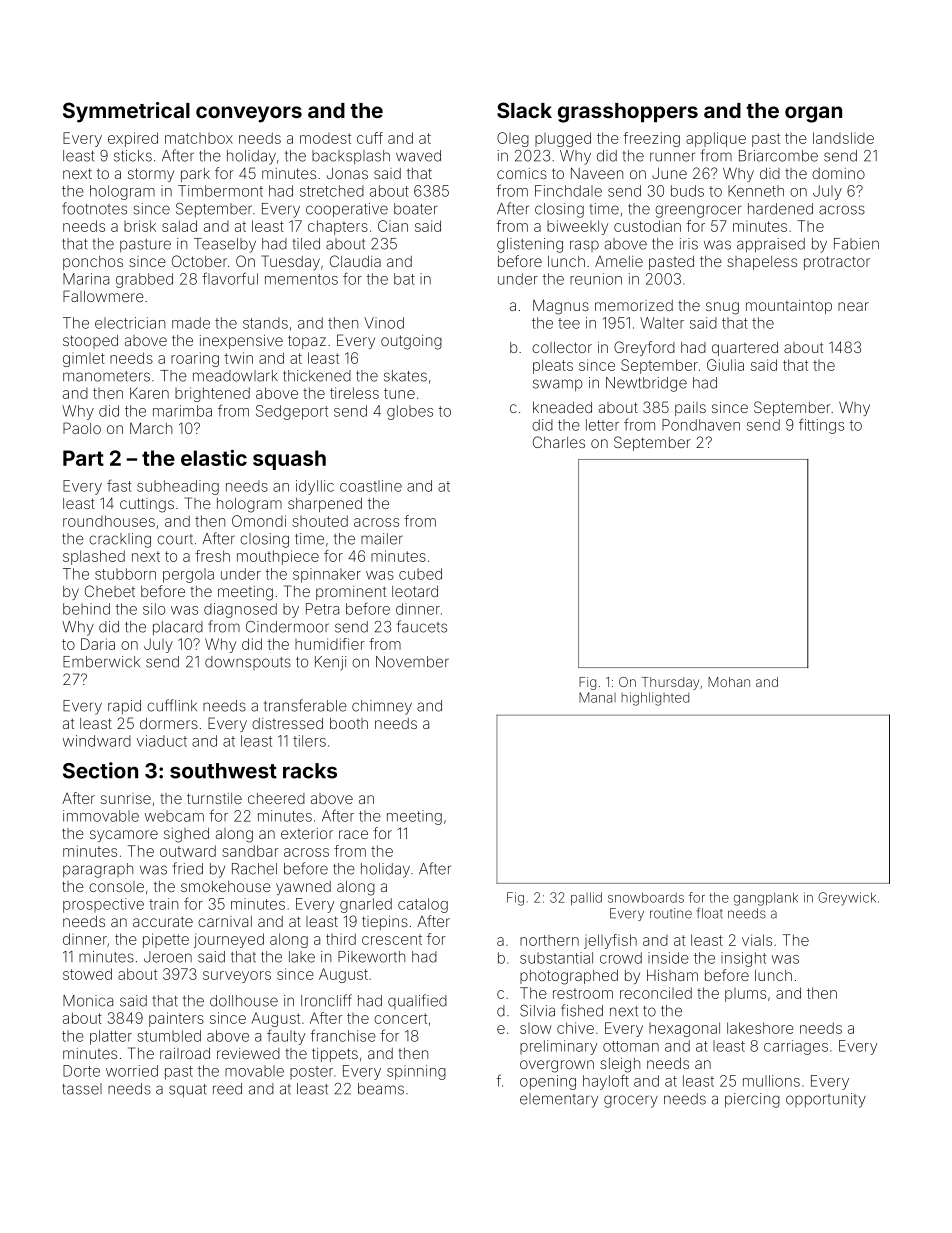 The image size is (952, 1233). What do you see at coordinates (628, 113) in the image?
I see `grasshoppers` at bounding box center [628, 113].
